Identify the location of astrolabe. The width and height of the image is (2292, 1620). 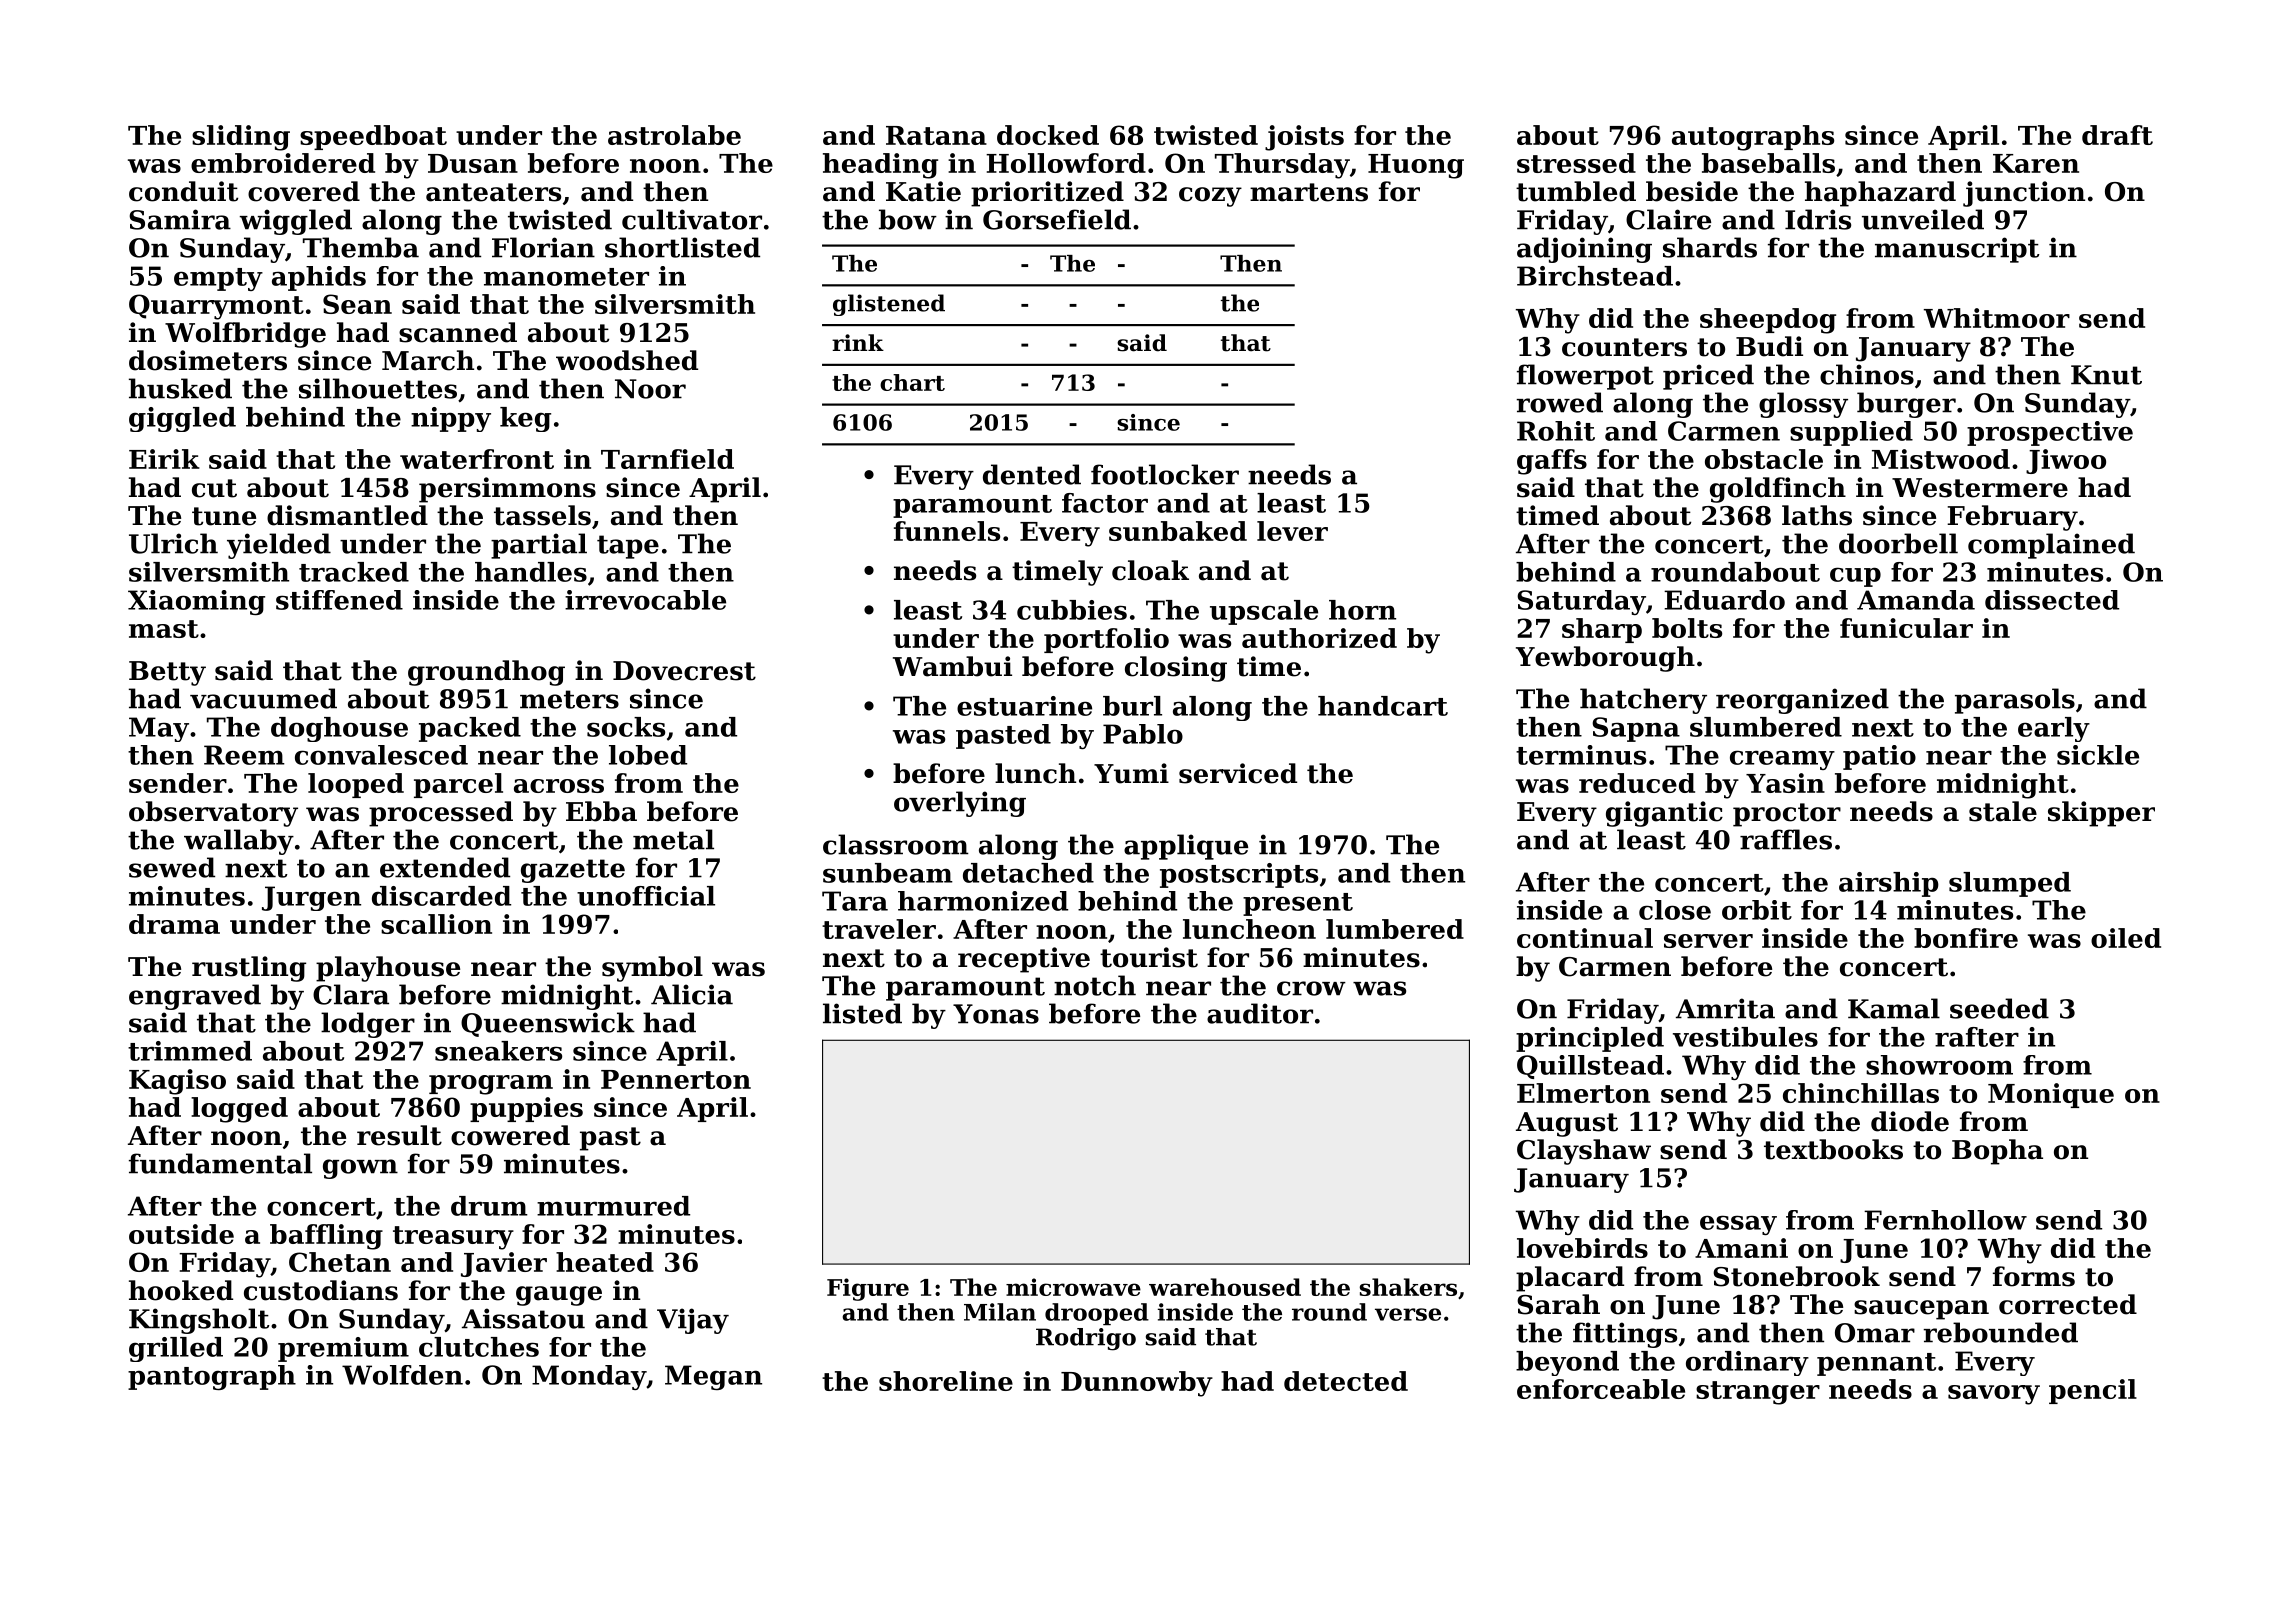
(674, 135).
